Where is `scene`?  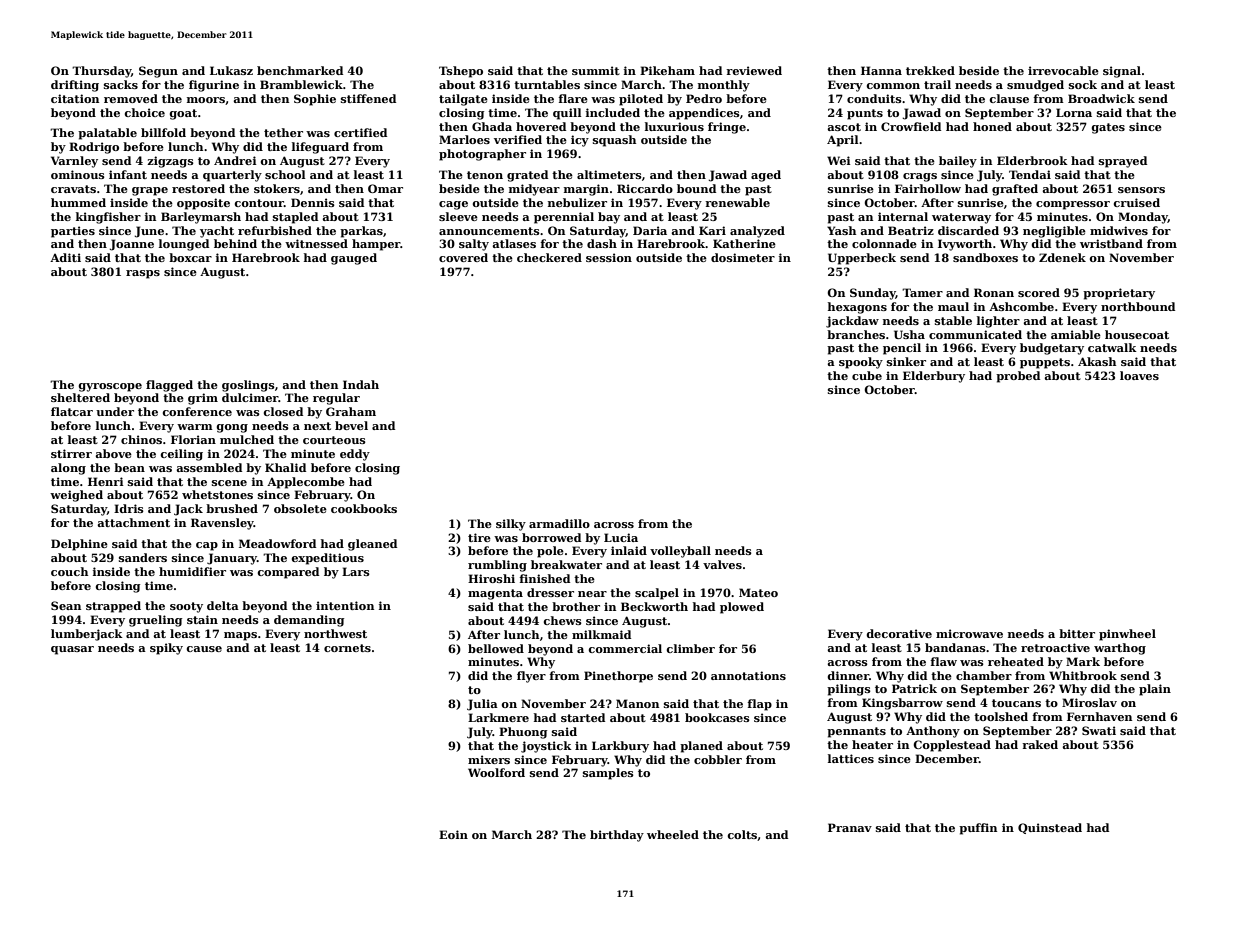
scene is located at coordinates (229, 483).
